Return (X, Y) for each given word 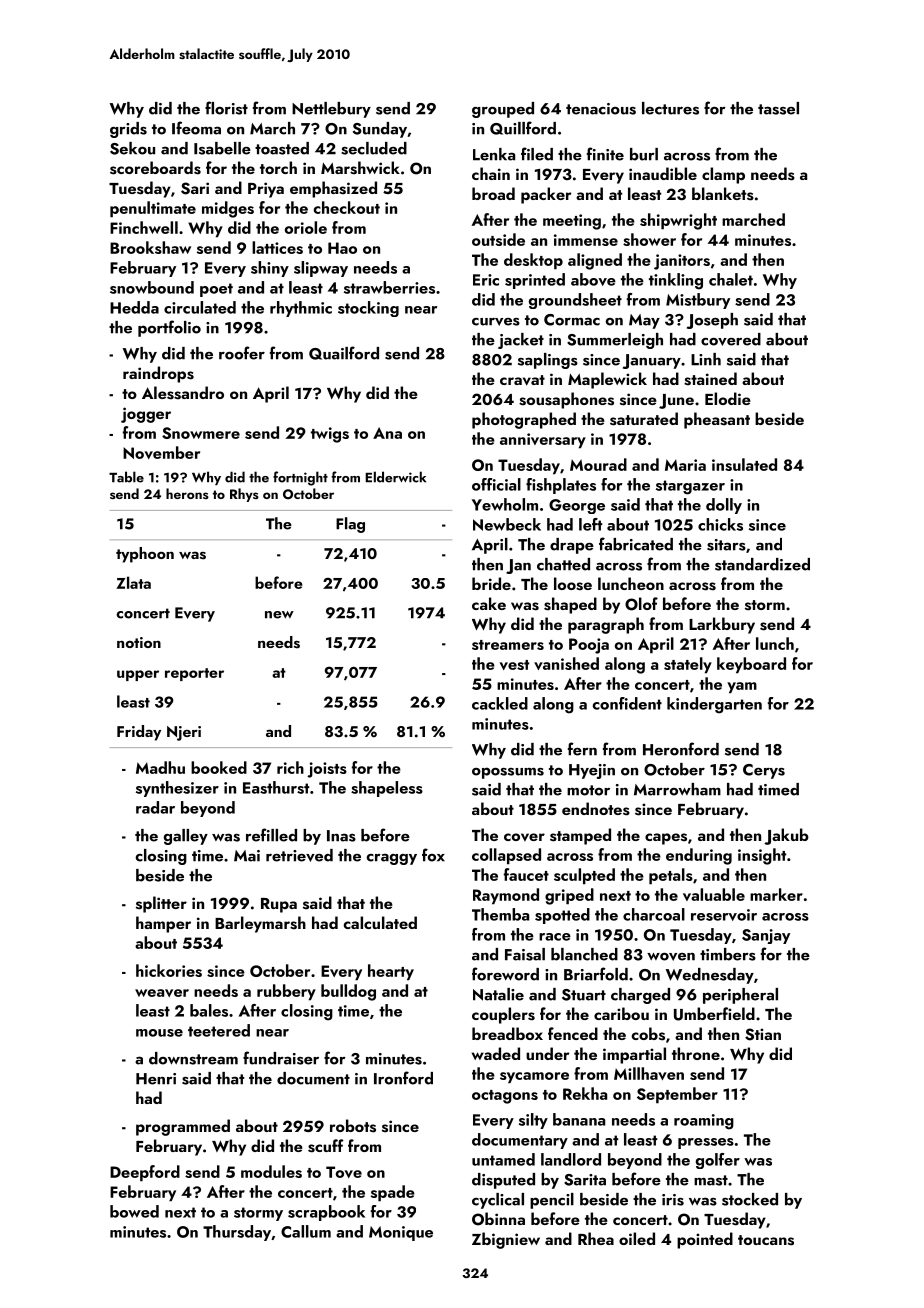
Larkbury (722, 625)
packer (546, 195)
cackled (500, 703)
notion (139, 642)
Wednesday (710, 976)
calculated (380, 922)
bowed (134, 1211)
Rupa (279, 905)
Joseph (712, 321)
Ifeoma (196, 128)
